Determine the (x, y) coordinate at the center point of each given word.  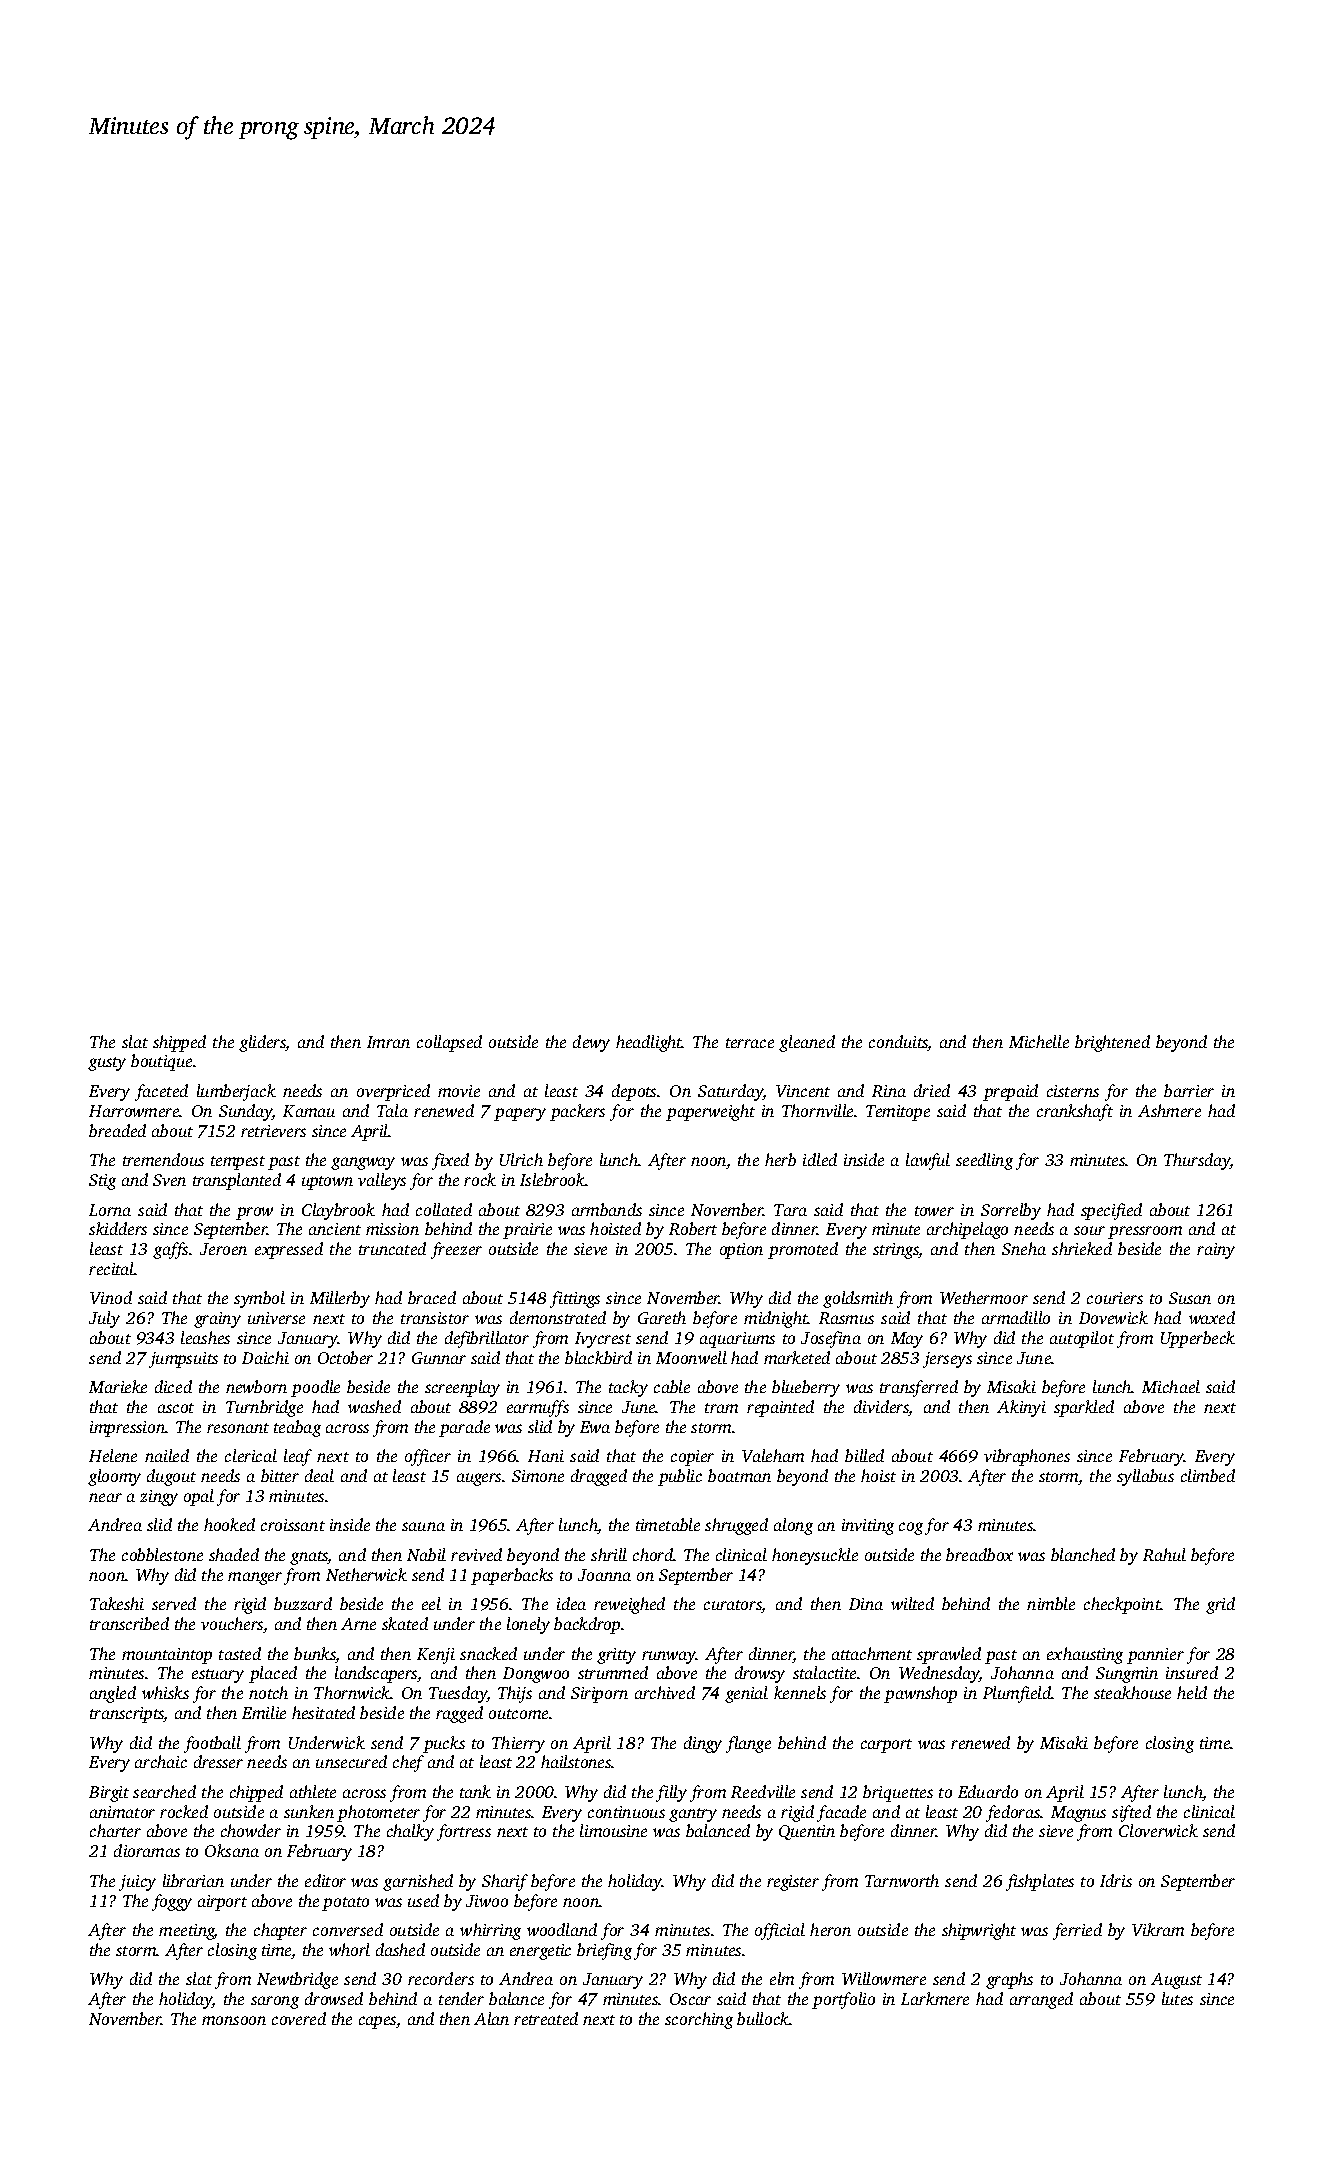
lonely (528, 1625)
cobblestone (162, 1554)
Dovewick (1113, 1317)
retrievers (273, 1131)
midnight (776, 1319)
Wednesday (939, 1674)
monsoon (234, 2020)
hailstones (576, 1761)
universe (276, 1318)
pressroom (1145, 1232)
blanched (1083, 1554)
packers (577, 1112)
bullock (763, 2018)
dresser (218, 1761)
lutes (1177, 1998)
